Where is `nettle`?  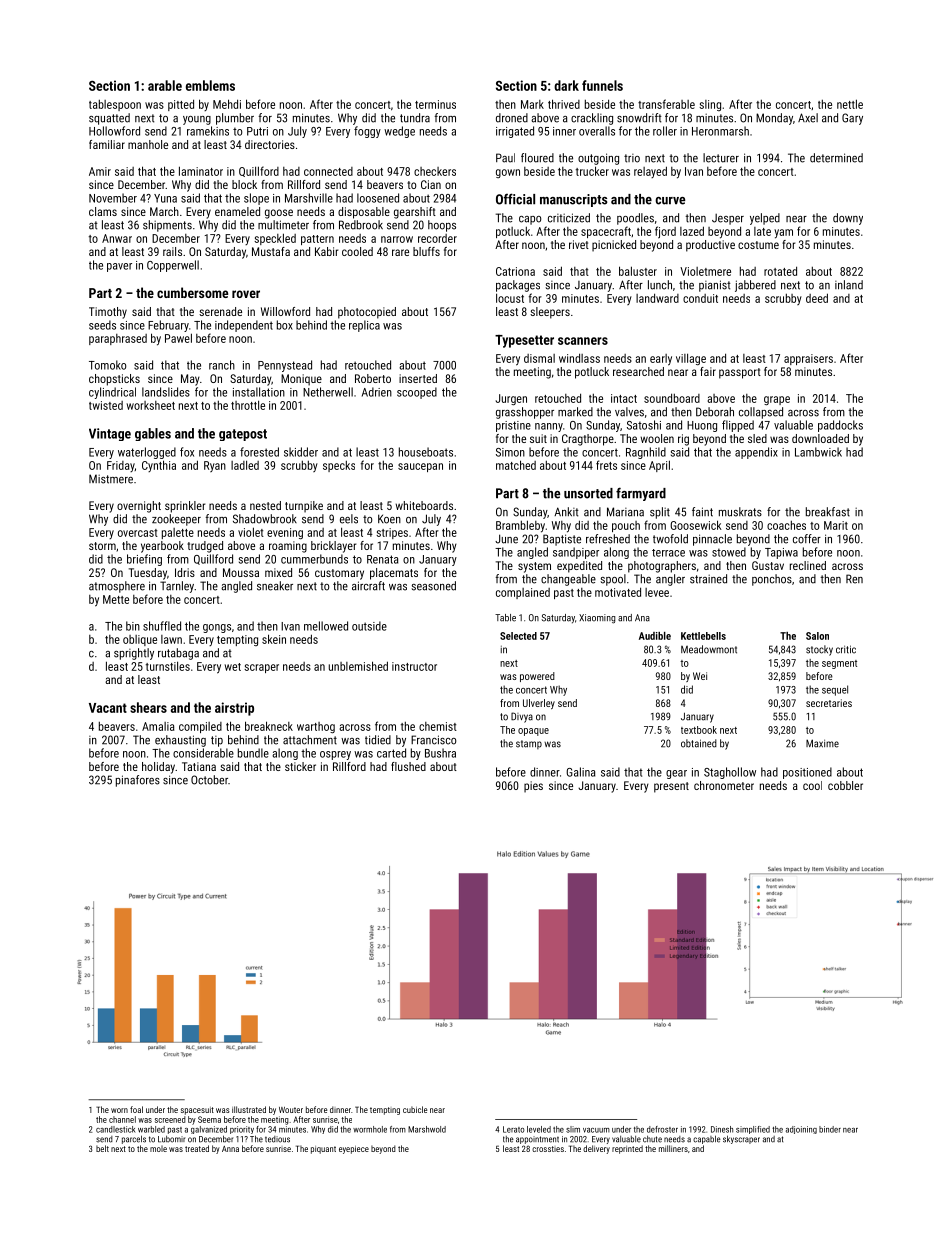 nettle is located at coordinates (850, 104).
